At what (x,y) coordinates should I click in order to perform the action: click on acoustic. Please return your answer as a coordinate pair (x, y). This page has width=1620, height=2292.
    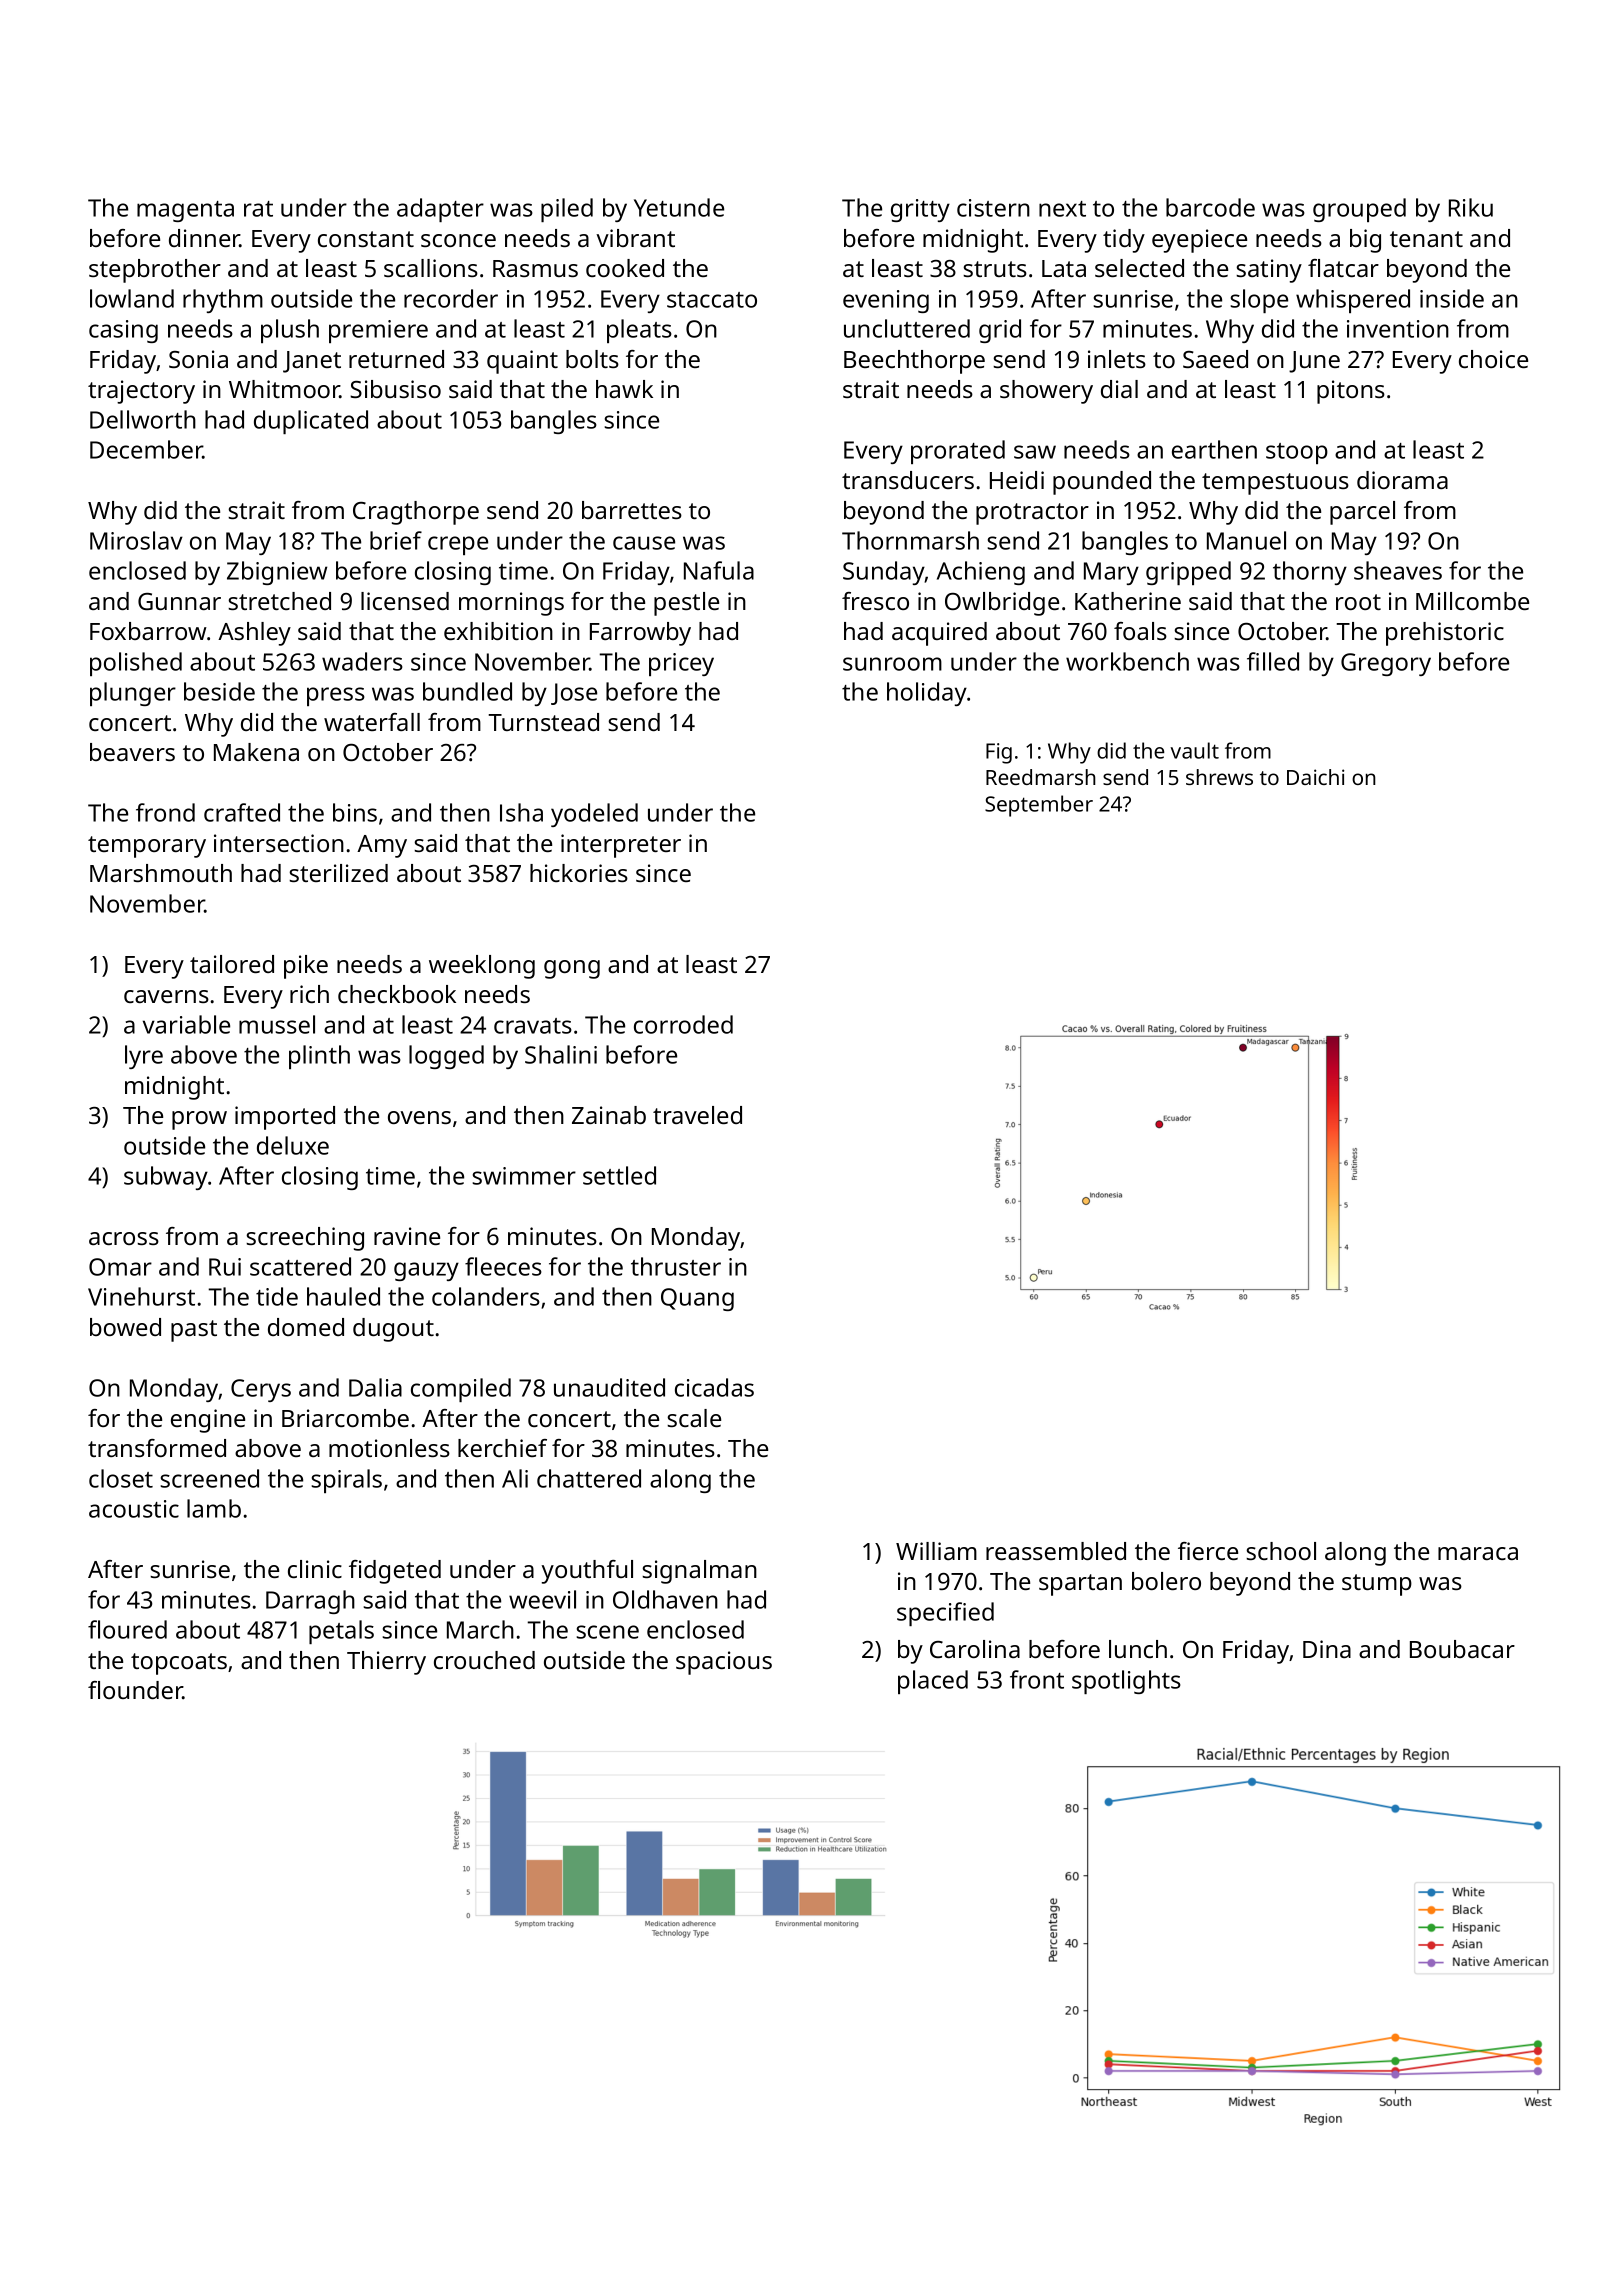
    Looking at the image, I should click on (134, 1509).
